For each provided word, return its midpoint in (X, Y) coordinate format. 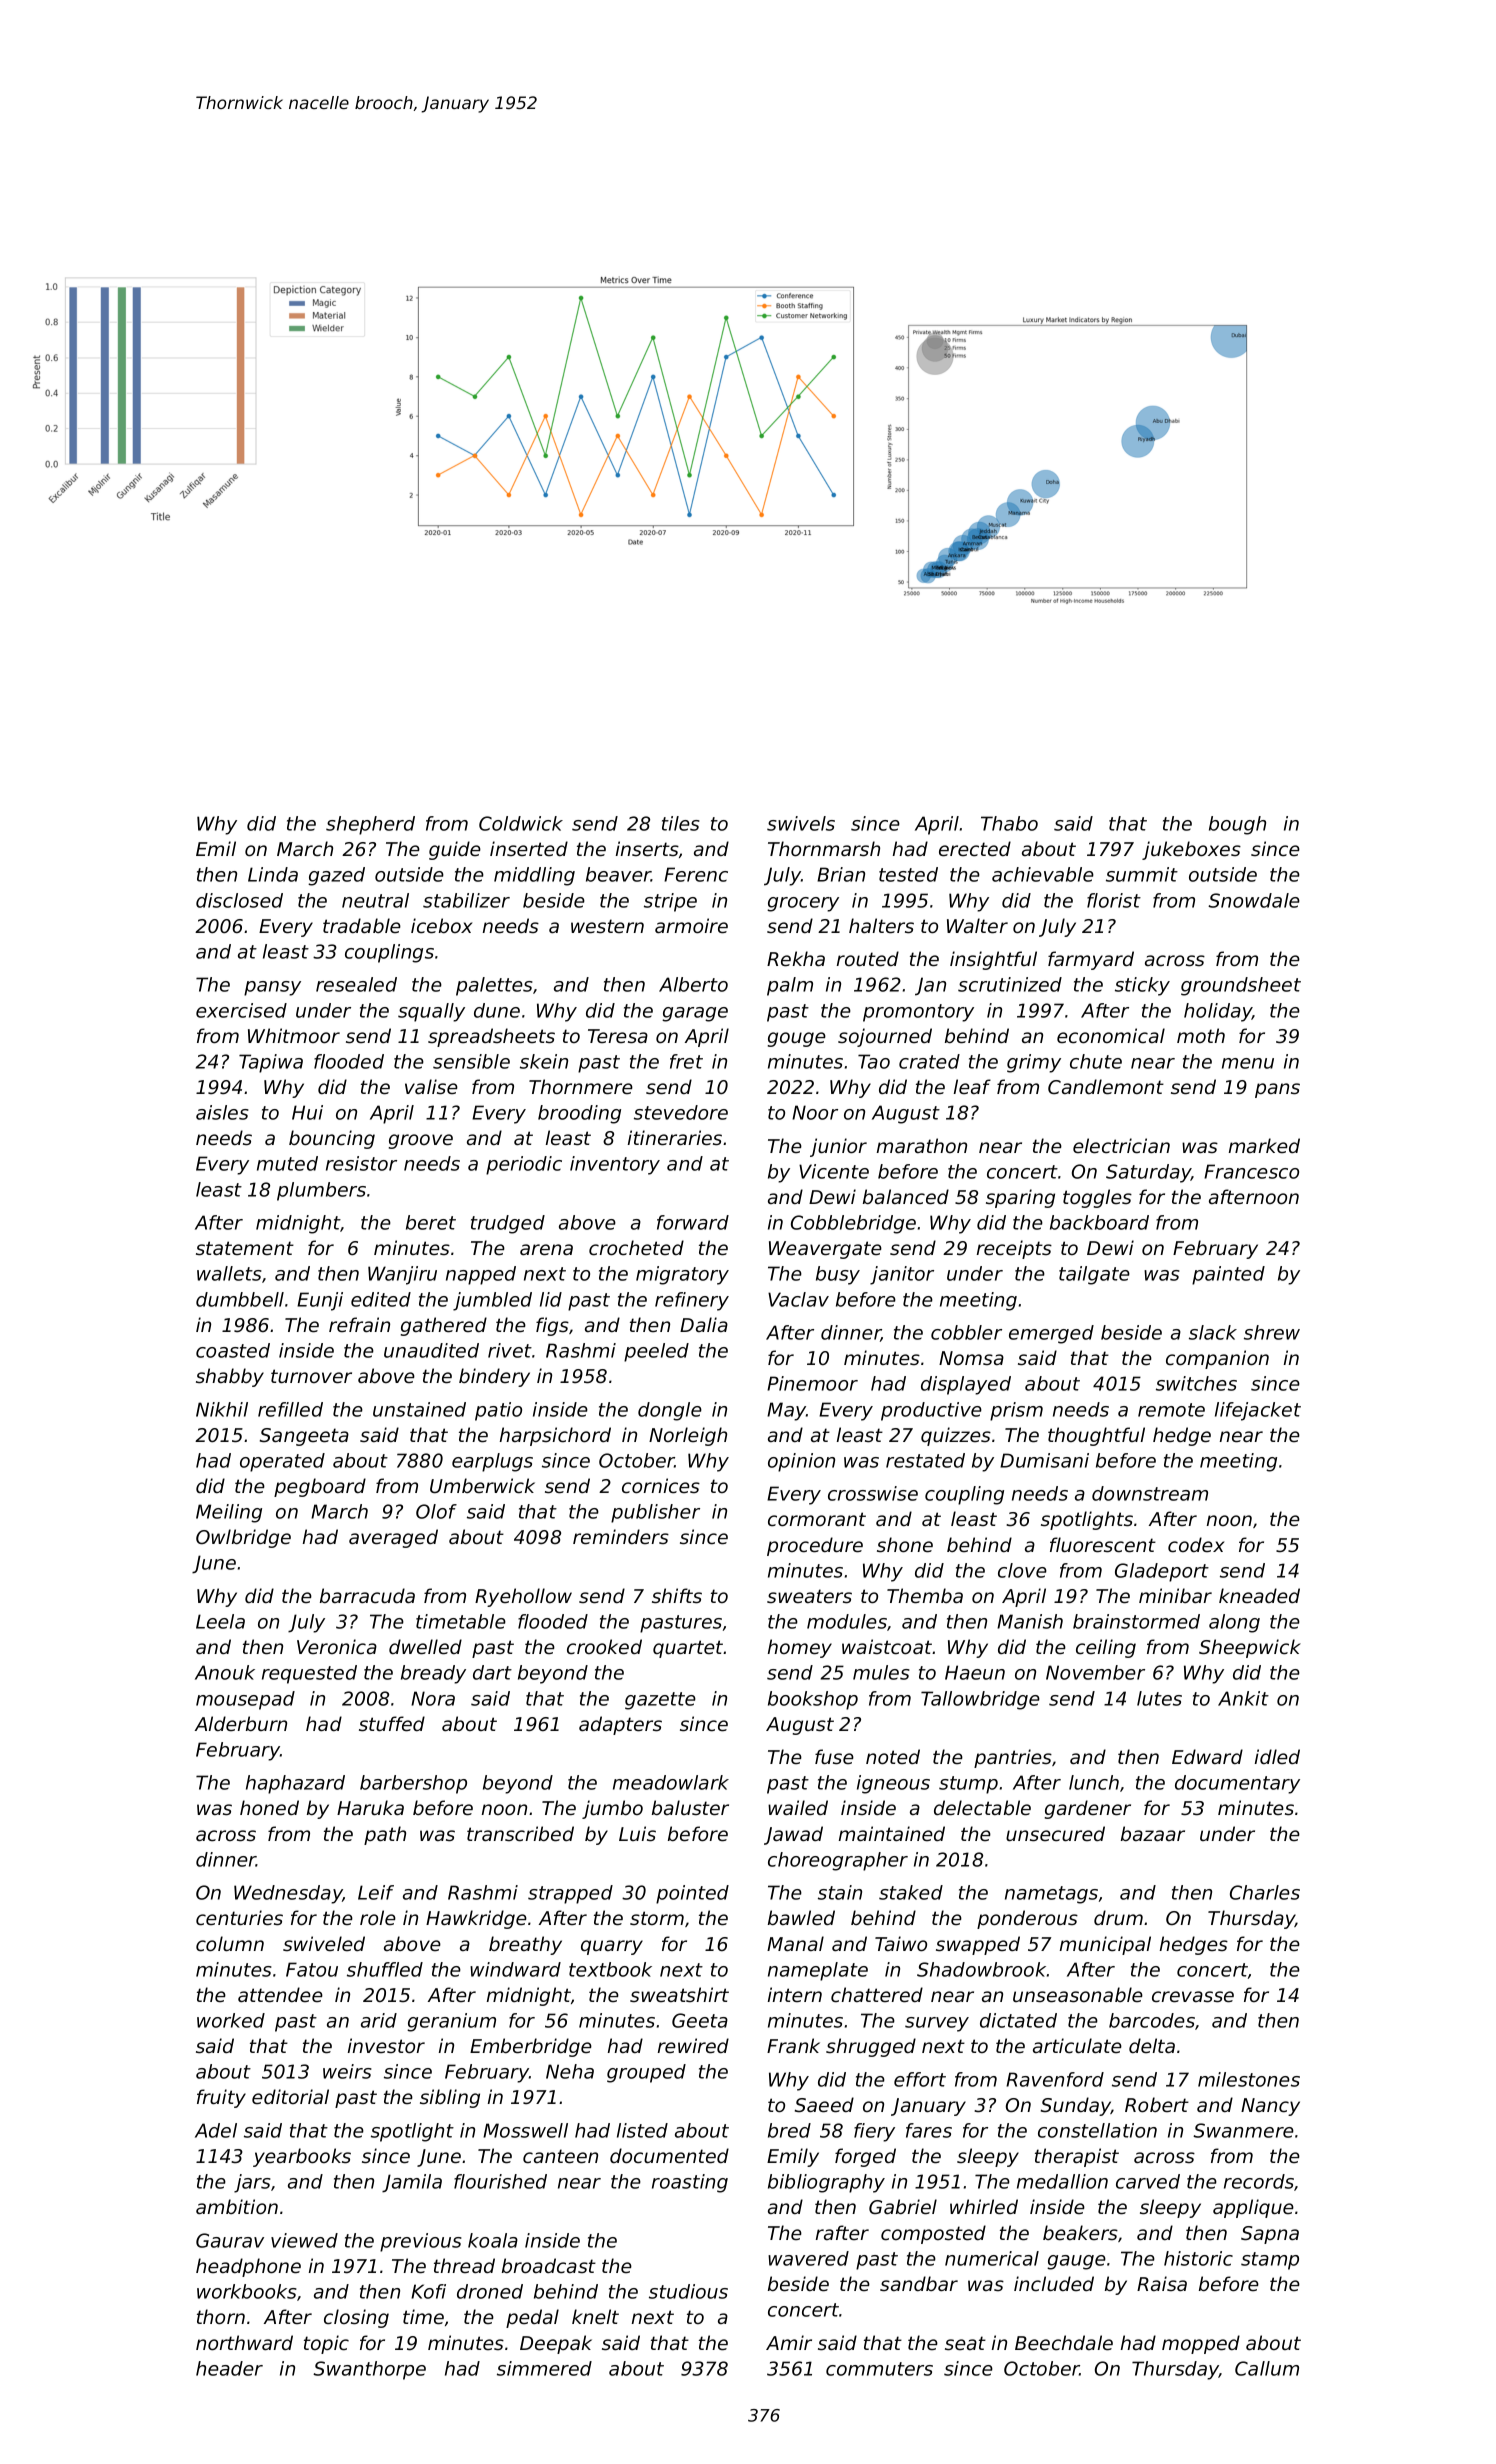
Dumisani (1044, 1460)
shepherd (370, 825)
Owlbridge (243, 1538)
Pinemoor (812, 1383)
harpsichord (555, 1436)
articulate (1077, 2045)
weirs (347, 2071)
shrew (1272, 1332)
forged (865, 2157)
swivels (801, 823)
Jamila (412, 2183)
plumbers (321, 1191)
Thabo (1009, 823)
